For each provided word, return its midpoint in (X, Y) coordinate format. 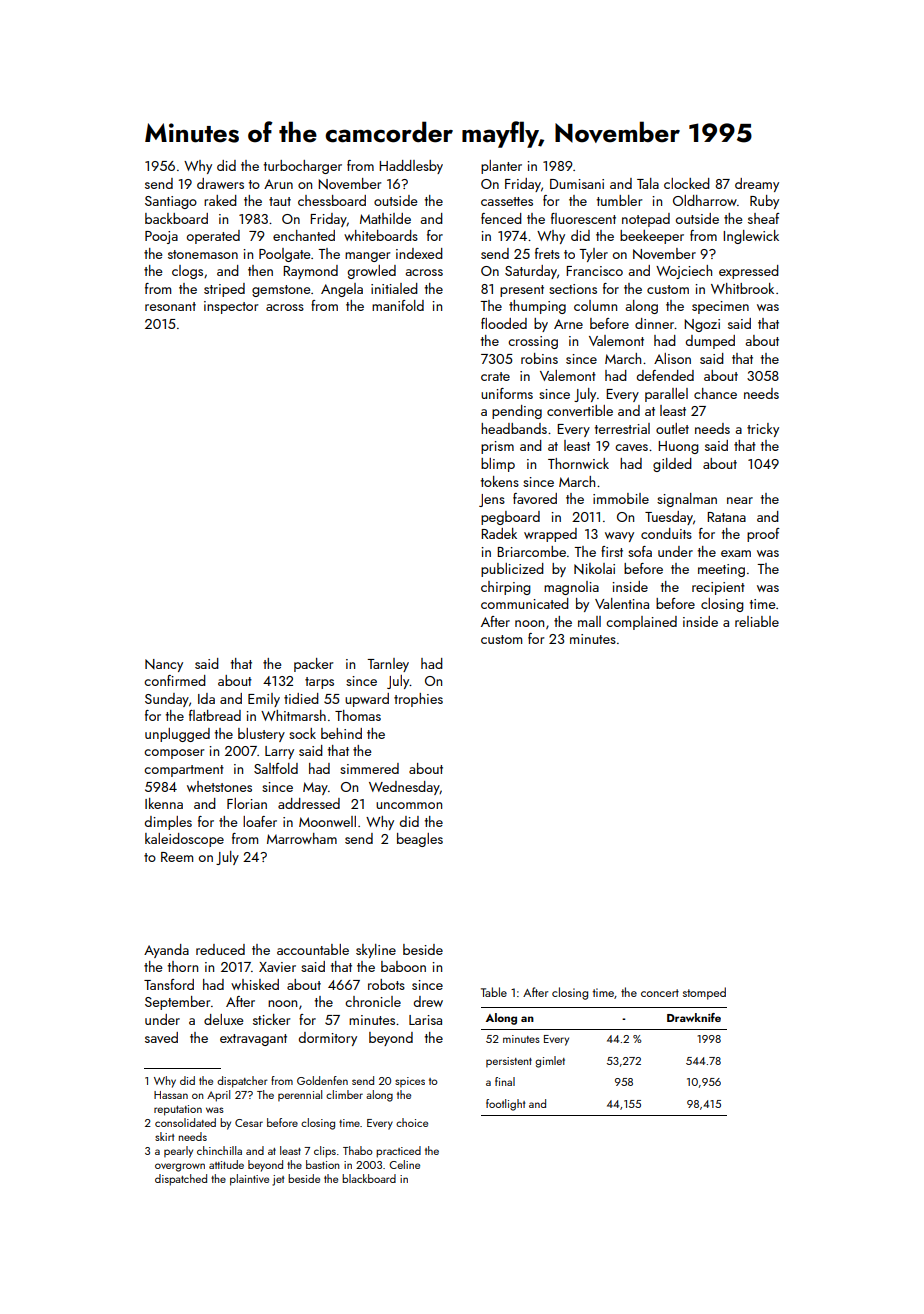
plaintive (249, 1180)
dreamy (757, 185)
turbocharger (303, 167)
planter (501, 167)
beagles (420, 840)
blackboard (369, 1178)
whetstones (219, 786)
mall (589, 621)
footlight (505, 1105)
